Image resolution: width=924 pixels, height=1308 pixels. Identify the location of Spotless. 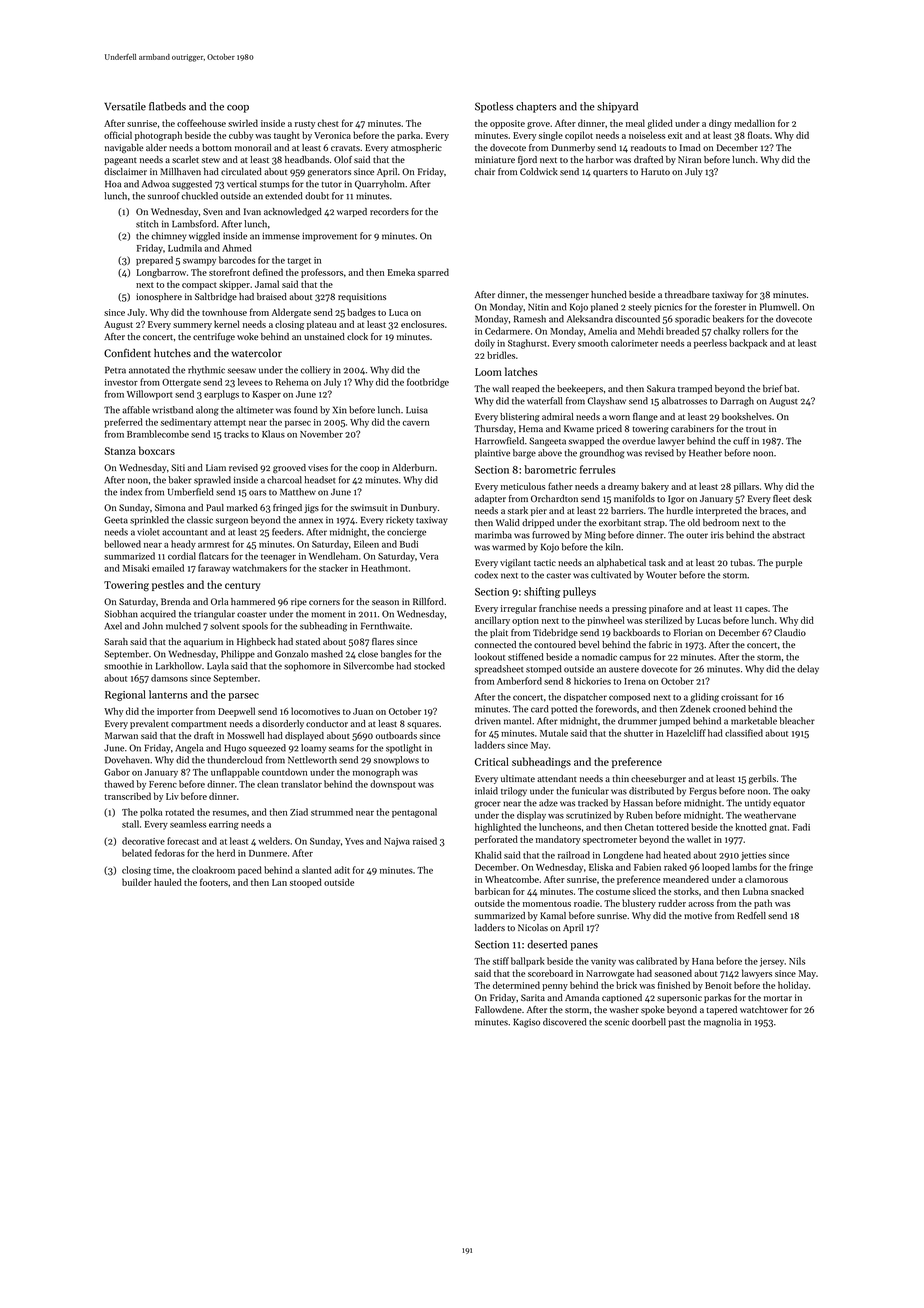
(494, 107).
